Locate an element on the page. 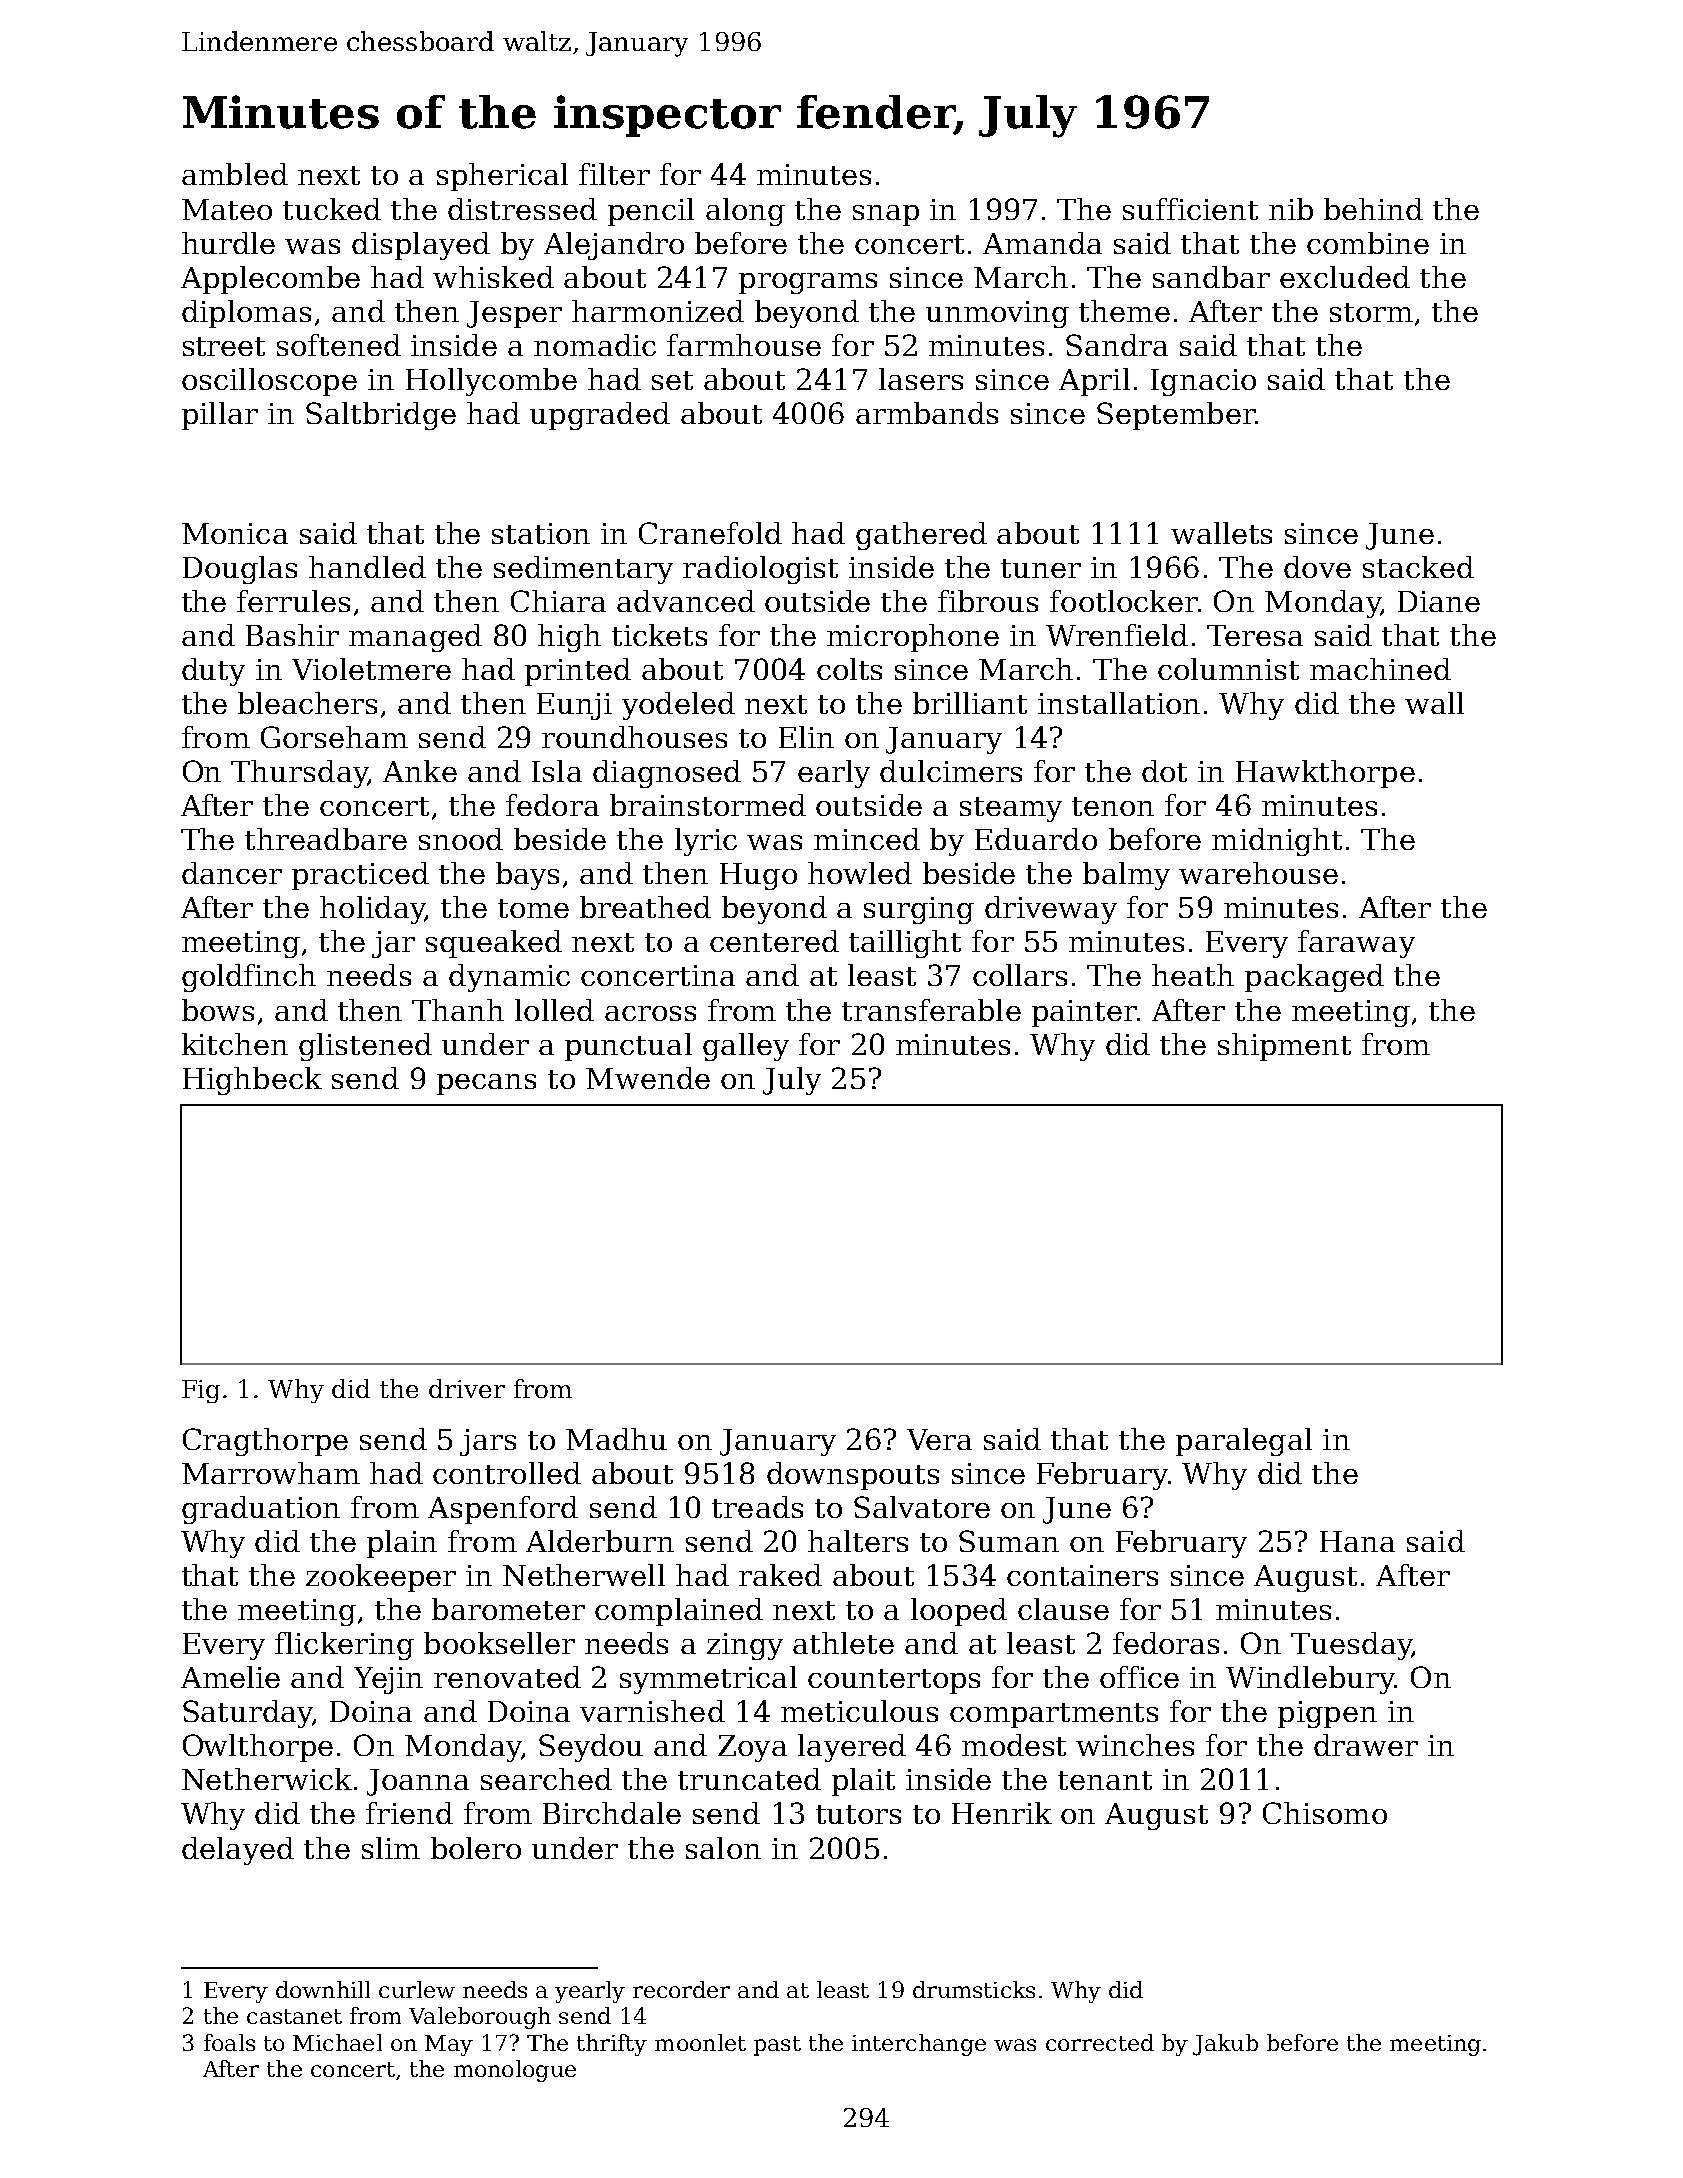 The image size is (1683, 2178). faraway is located at coordinates (1356, 944).
